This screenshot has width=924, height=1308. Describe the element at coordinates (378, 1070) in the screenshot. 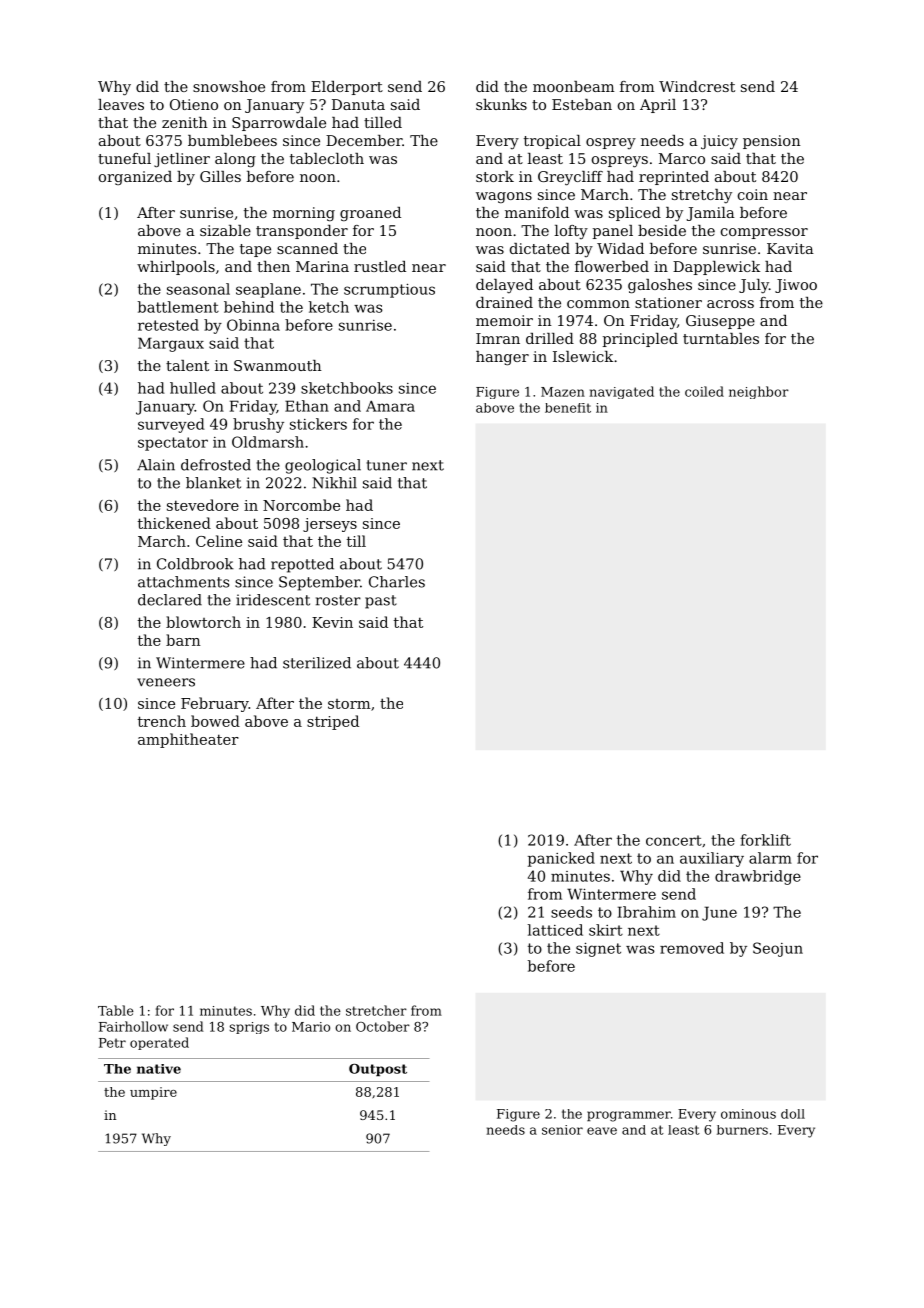

I see `Outpost` at that location.
